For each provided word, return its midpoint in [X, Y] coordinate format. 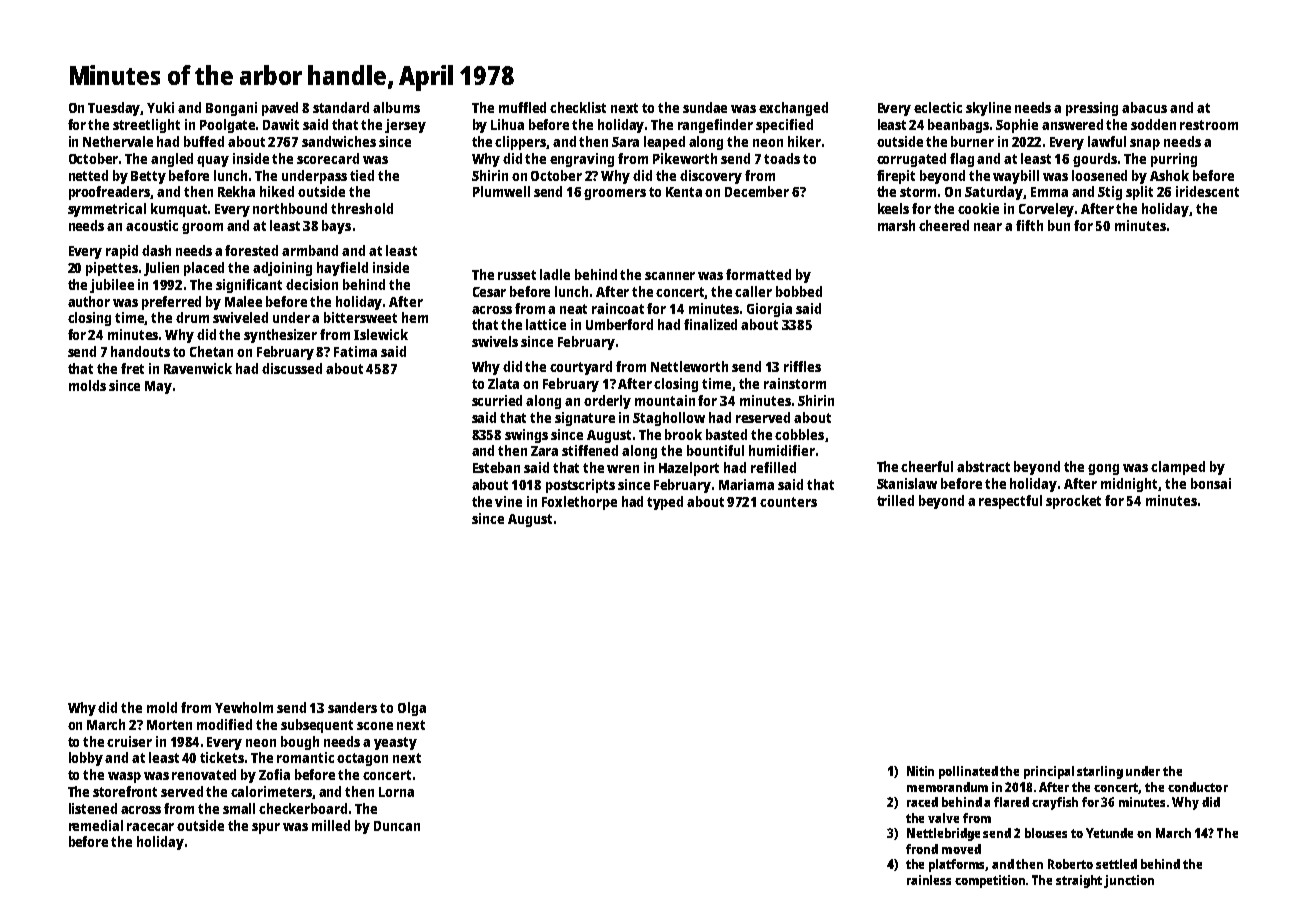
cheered [944, 225]
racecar [150, 827]
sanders [352, 707]
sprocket [1073, 502]
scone [375, 726]
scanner [670, 276]
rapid [122, 252]
